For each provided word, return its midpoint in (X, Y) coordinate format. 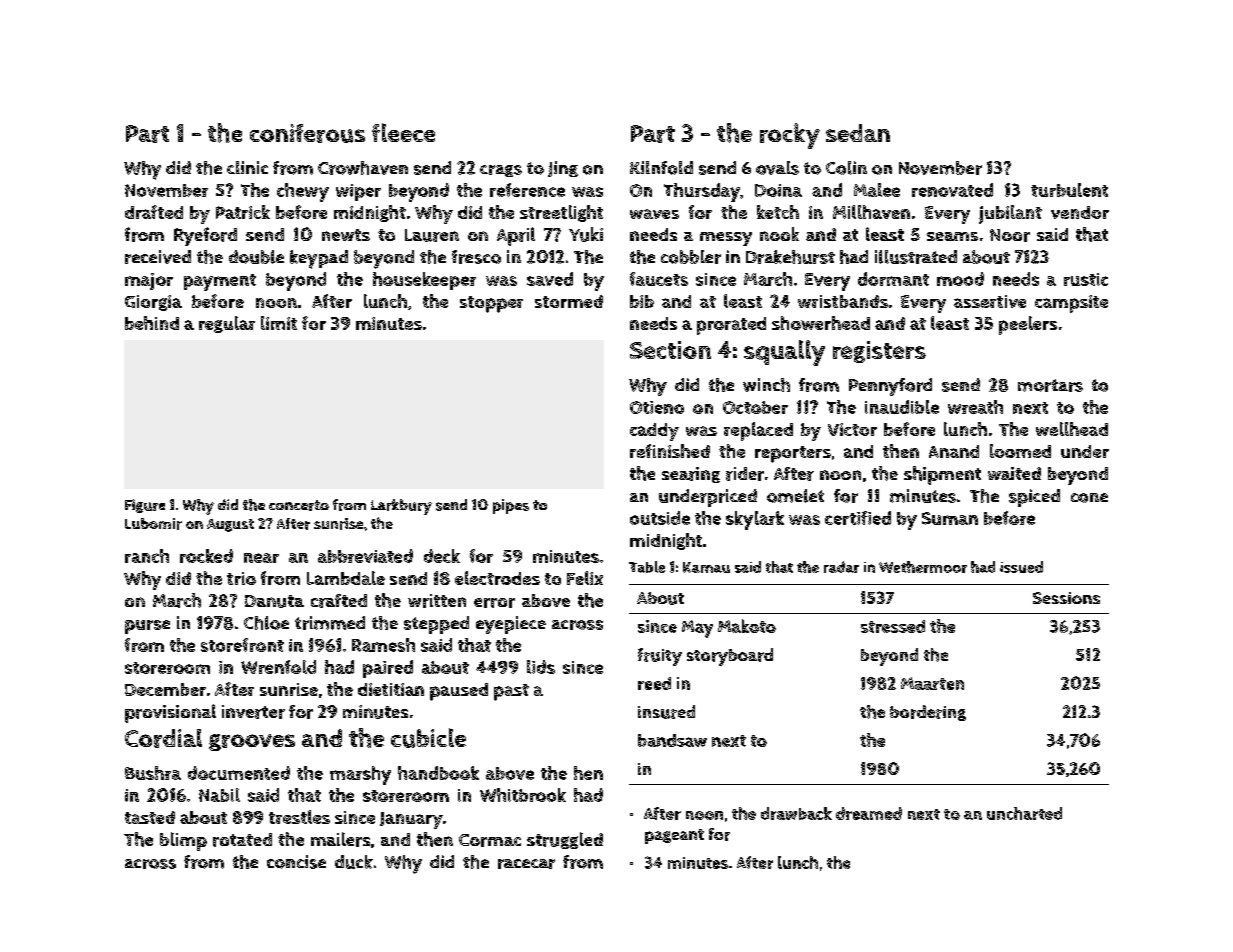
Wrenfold (278, 667)
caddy (654, 432)
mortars (1050, 385)
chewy (303, 192)
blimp (183, 841)
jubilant (1010, 214)
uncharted (1024, 813)
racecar (526, 864)
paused (459, 692)
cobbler (691, 257)
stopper (491, 304)
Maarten (932, 683)
